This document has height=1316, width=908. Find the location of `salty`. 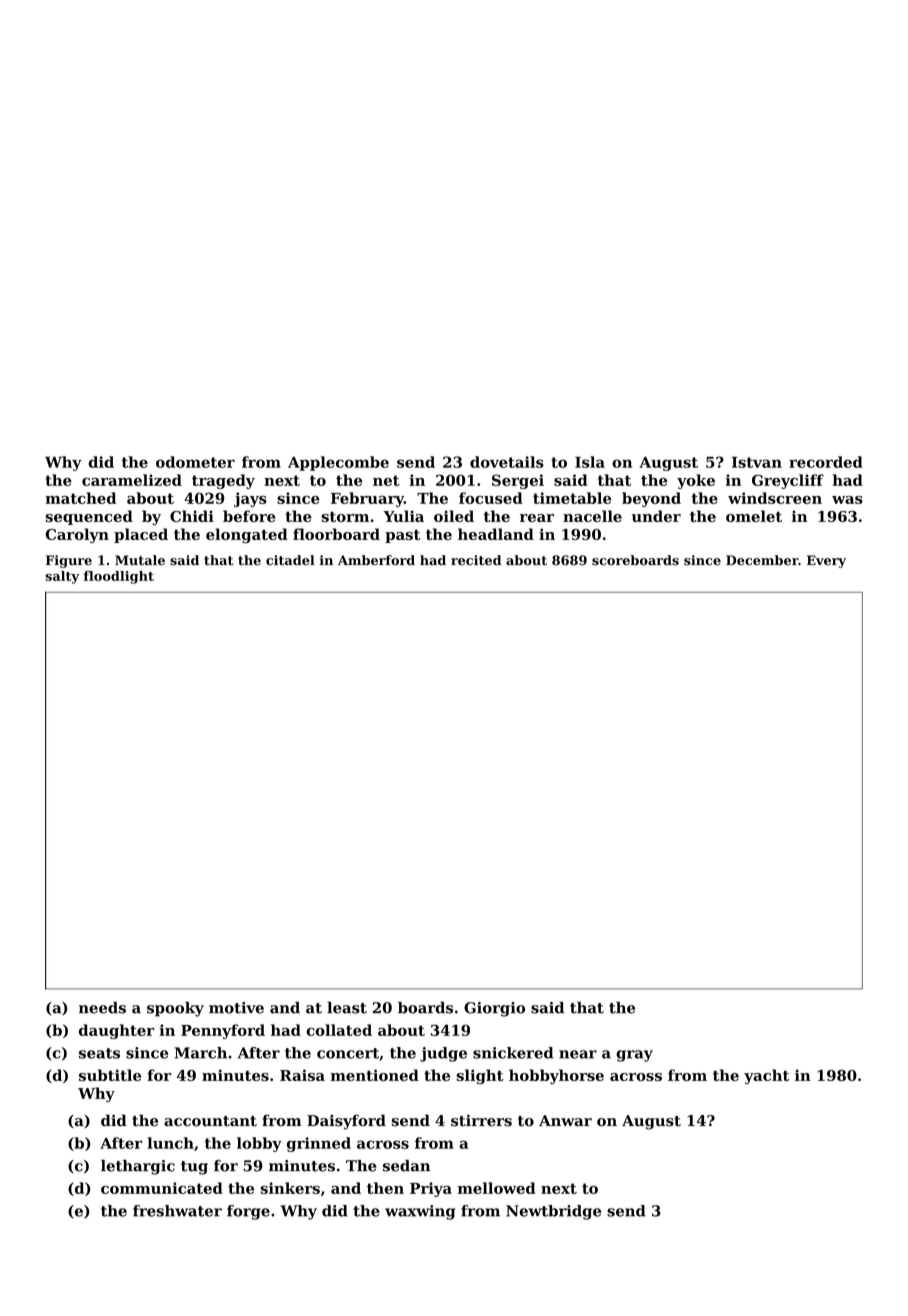

salty is located at coordinates (62, 577).
